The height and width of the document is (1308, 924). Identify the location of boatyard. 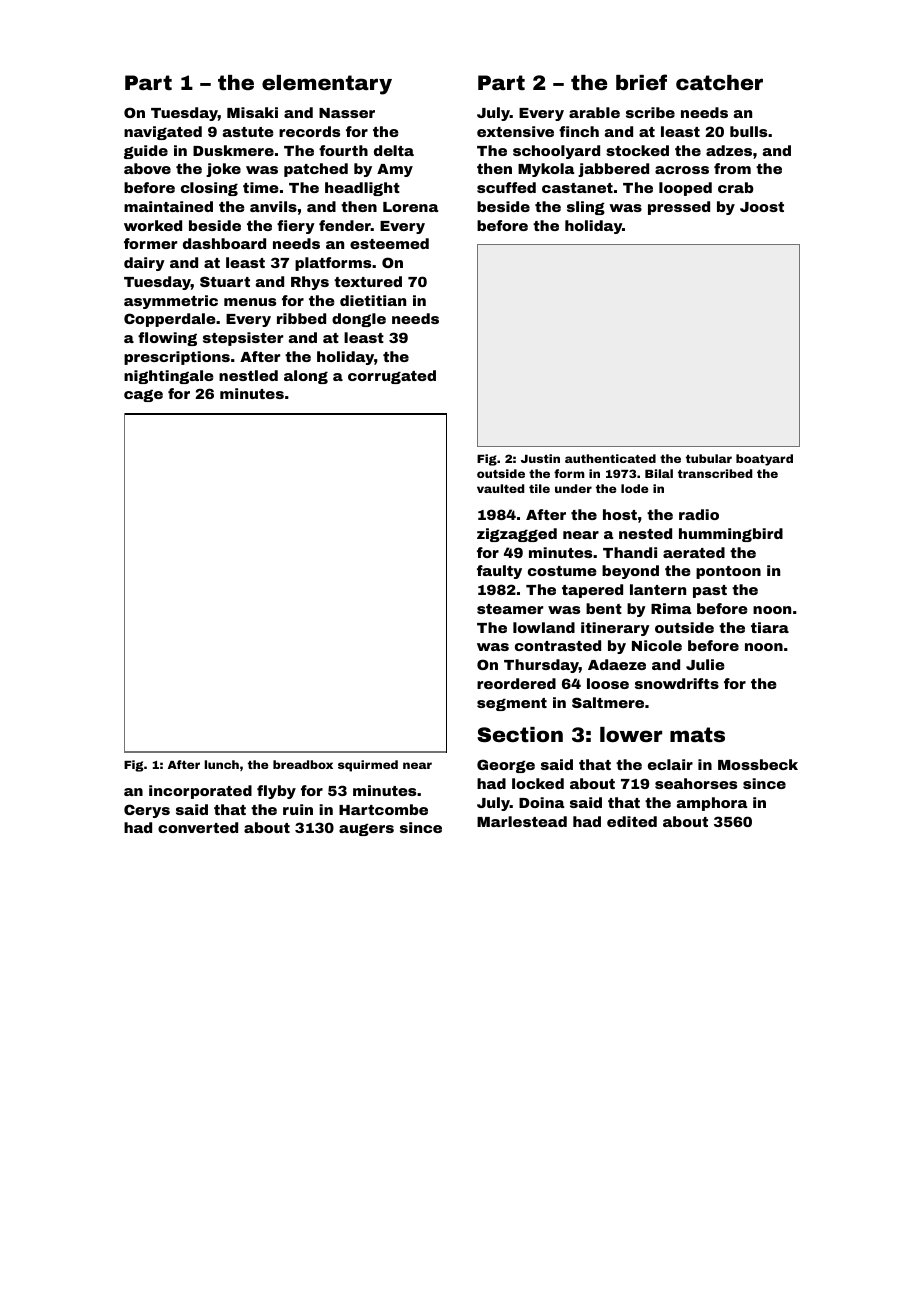
(764, 460).
